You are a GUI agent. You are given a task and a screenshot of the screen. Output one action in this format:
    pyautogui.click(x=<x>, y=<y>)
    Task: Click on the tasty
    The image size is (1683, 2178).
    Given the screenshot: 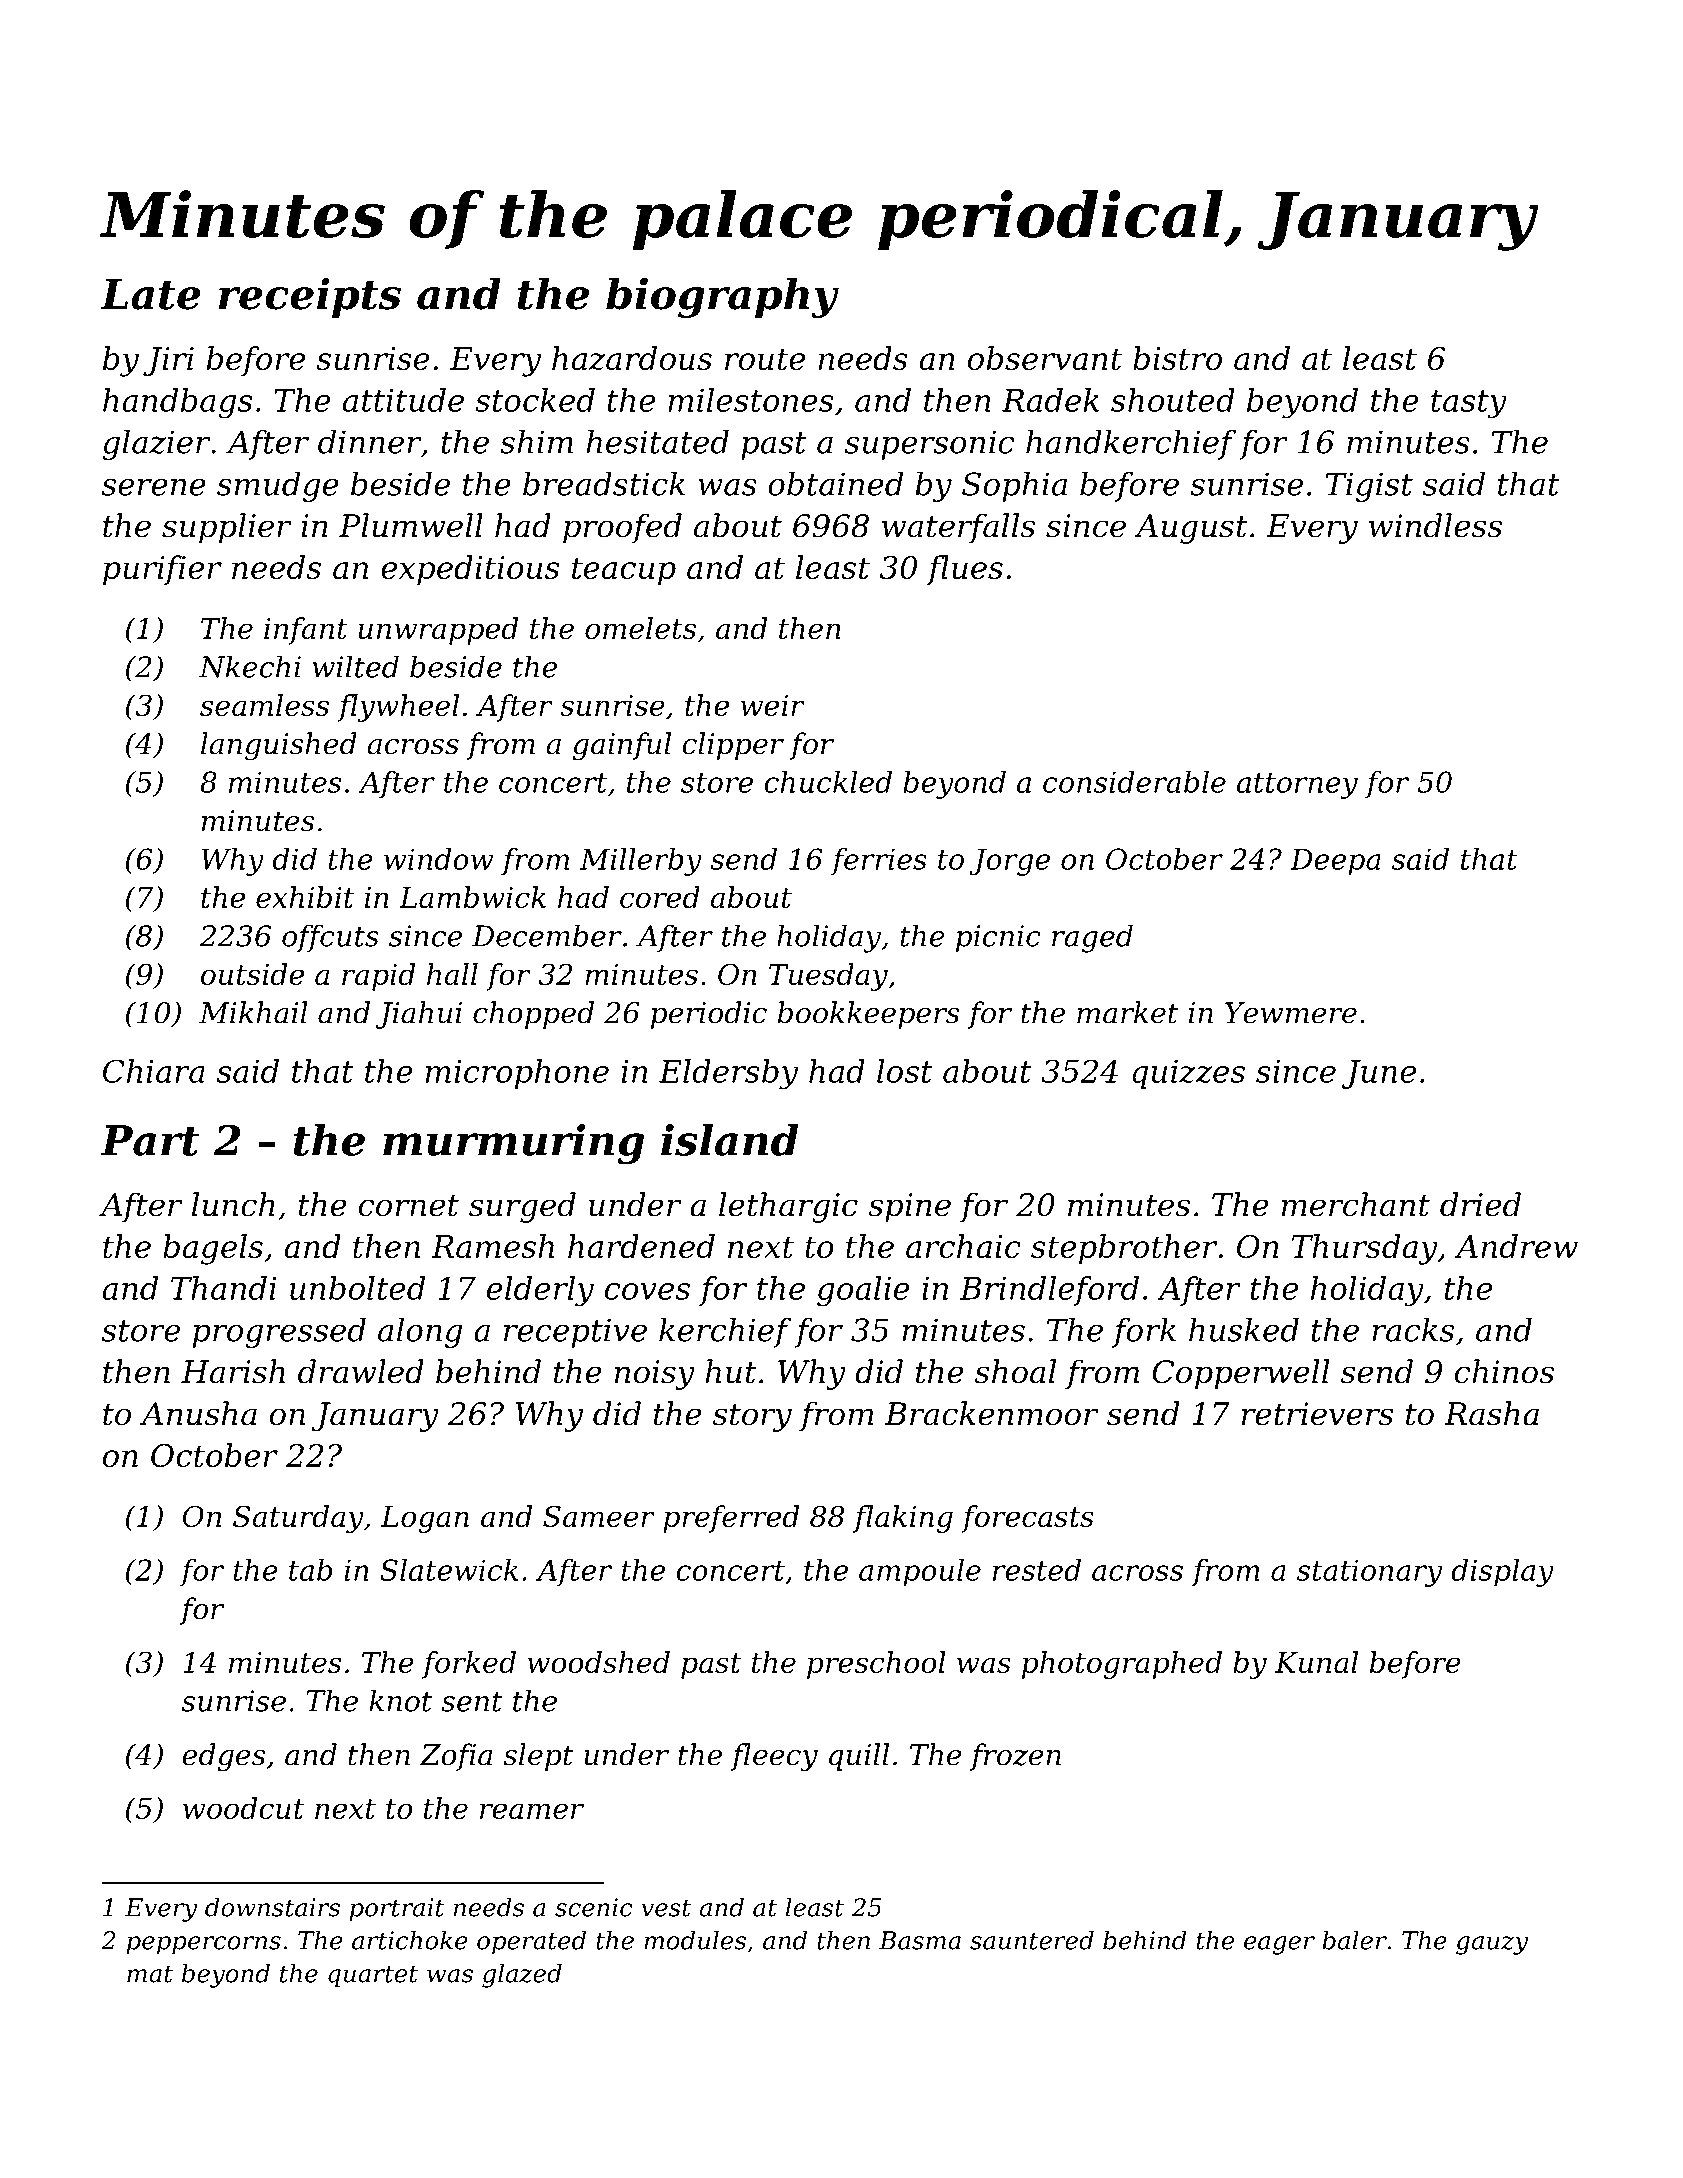 What is the action you would take?
    pyautogui.click(x=1469, y=404)
